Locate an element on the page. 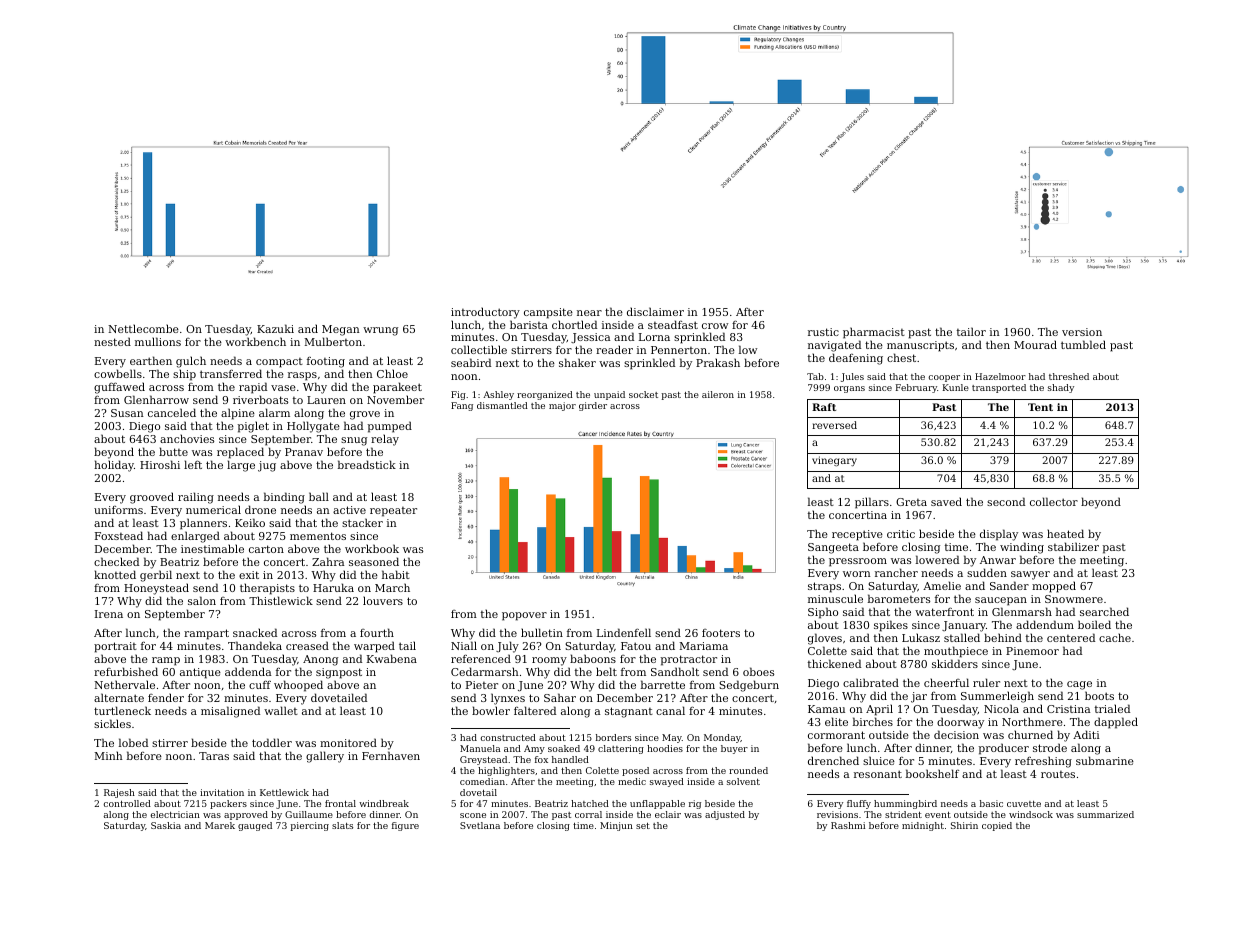 The height and width of the document is (952, 1233). summarized is located at coordinates (1105, 814).
